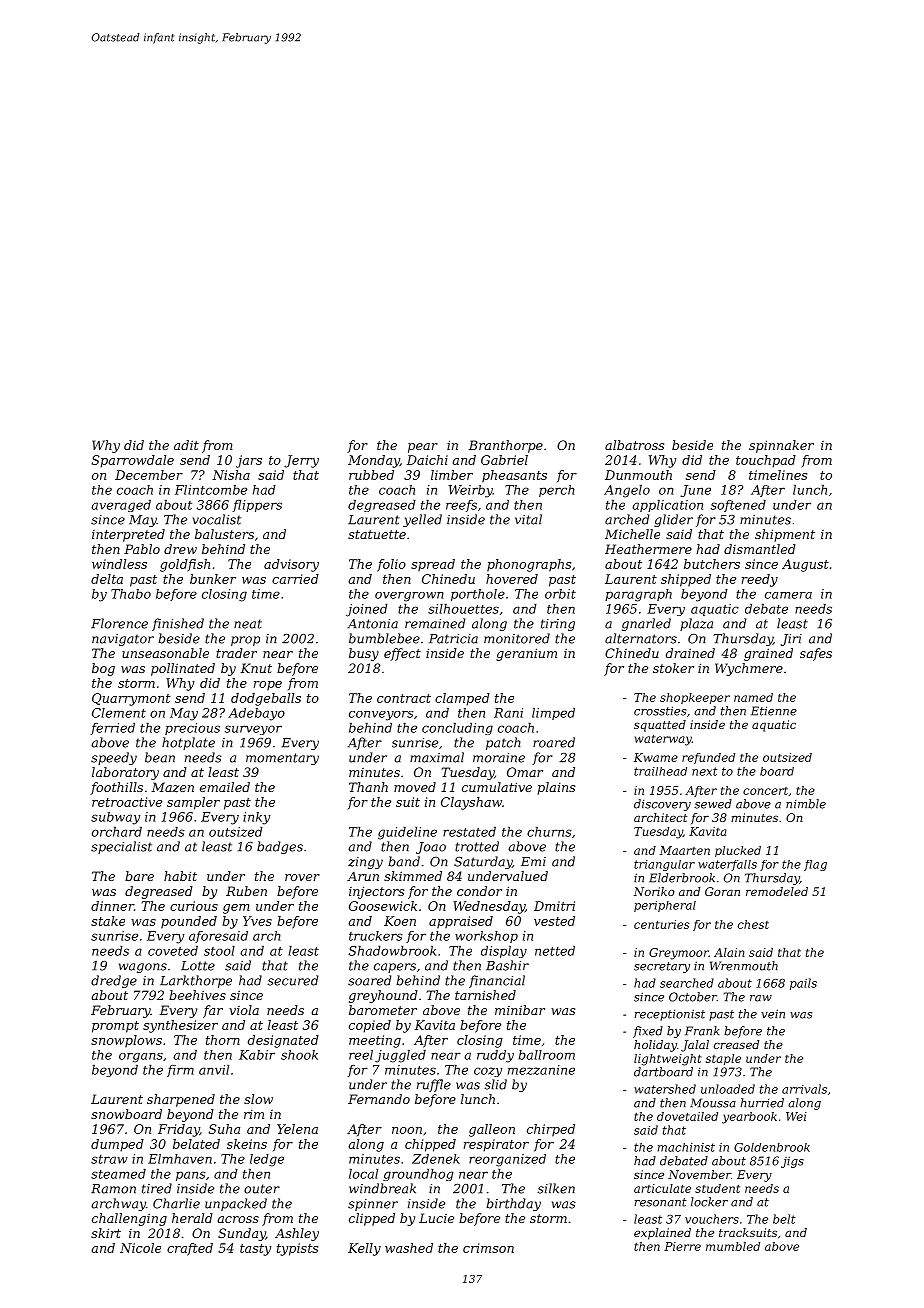  Describe the element at coordinates (372, 1219) in the document. I see `clipped` at that location.
